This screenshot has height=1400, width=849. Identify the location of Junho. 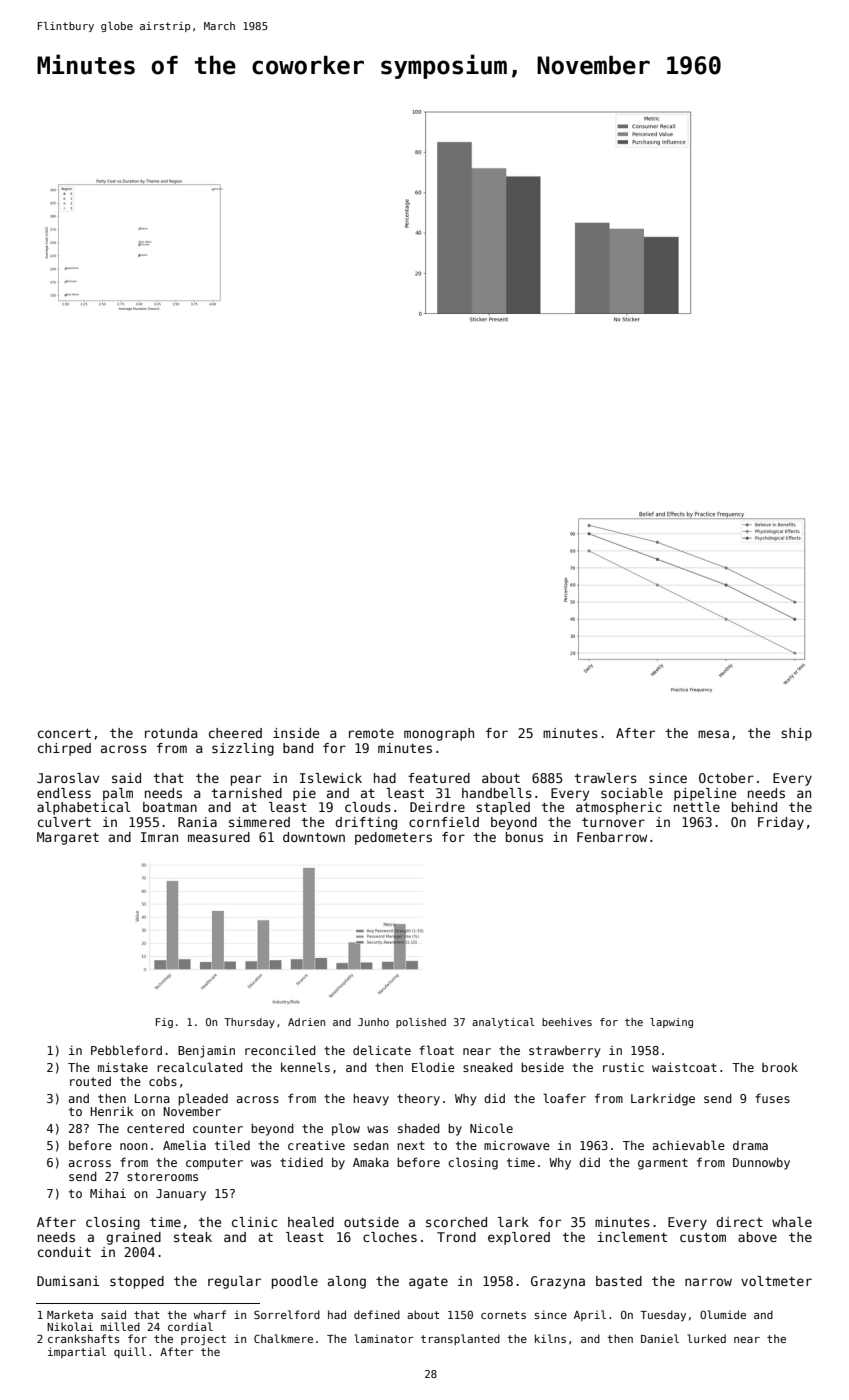
(373, 1022).
